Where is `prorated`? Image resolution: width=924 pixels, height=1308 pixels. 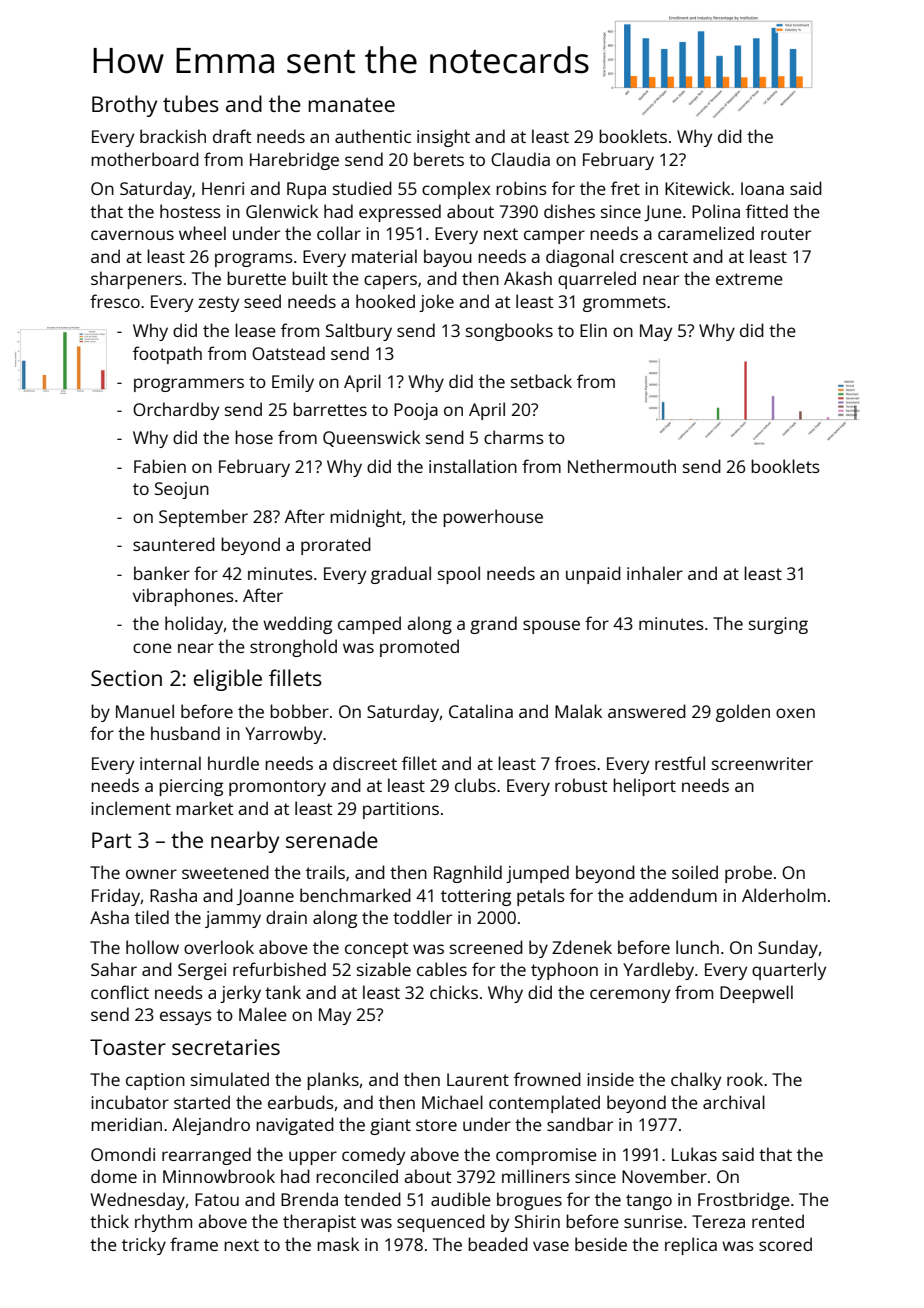
prorated is located at coordinates (336, 546).
